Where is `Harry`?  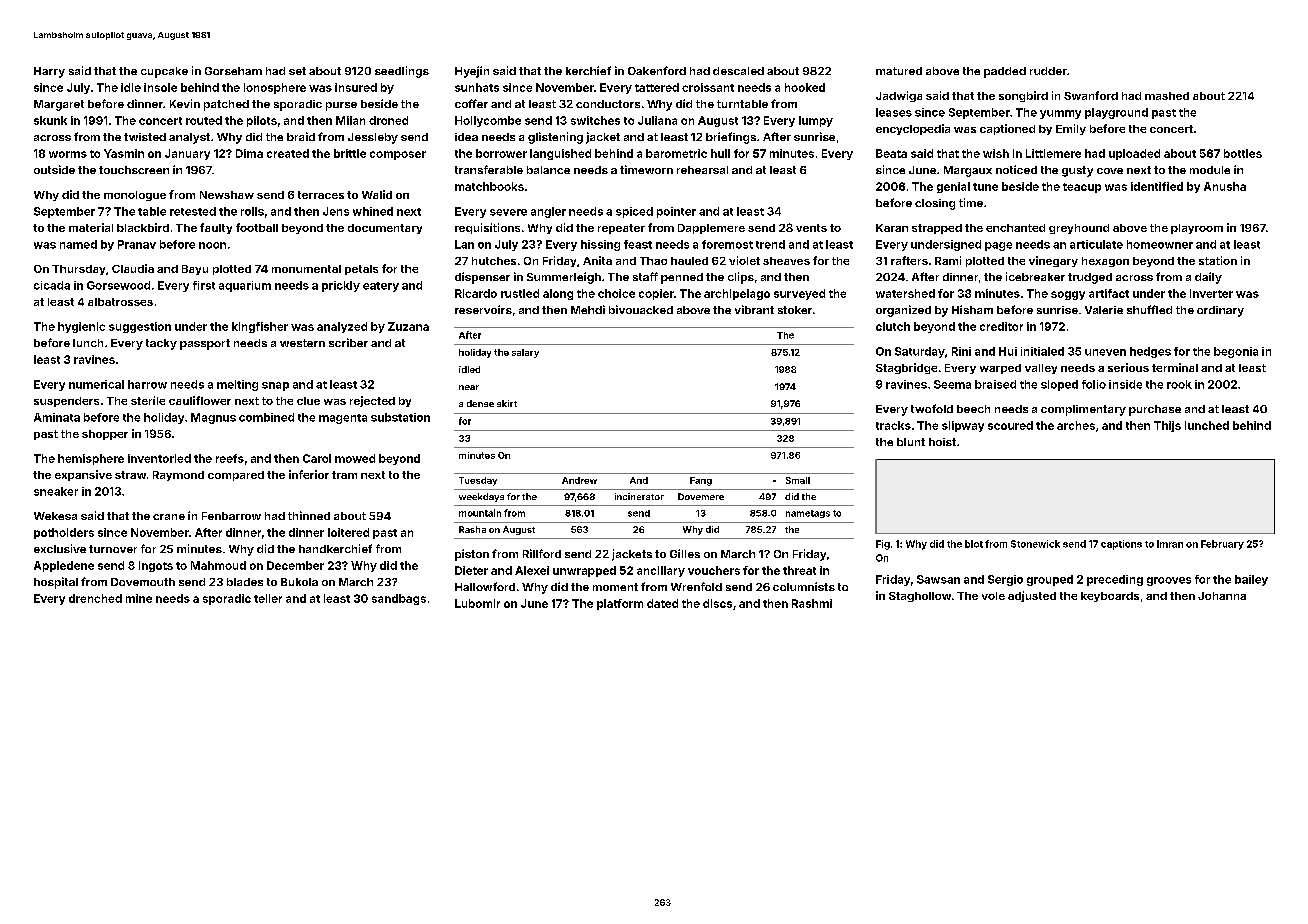
Harry is located at coordinates (49, 72).
